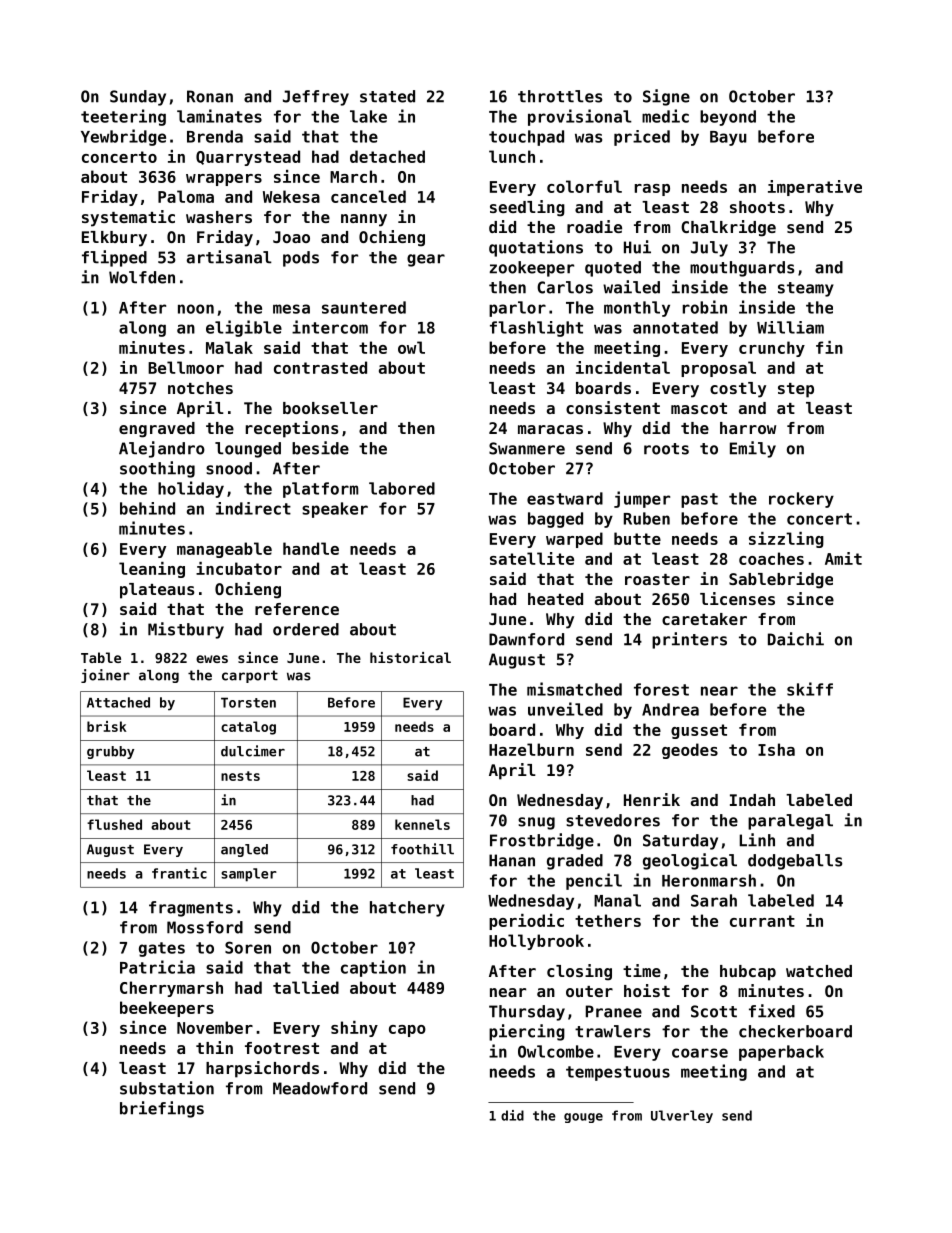 This page has height=1233, width=952. What do you see at coordinates (574, 689) in the page?
I see `mismatched` at bounding box center [574, 689].
